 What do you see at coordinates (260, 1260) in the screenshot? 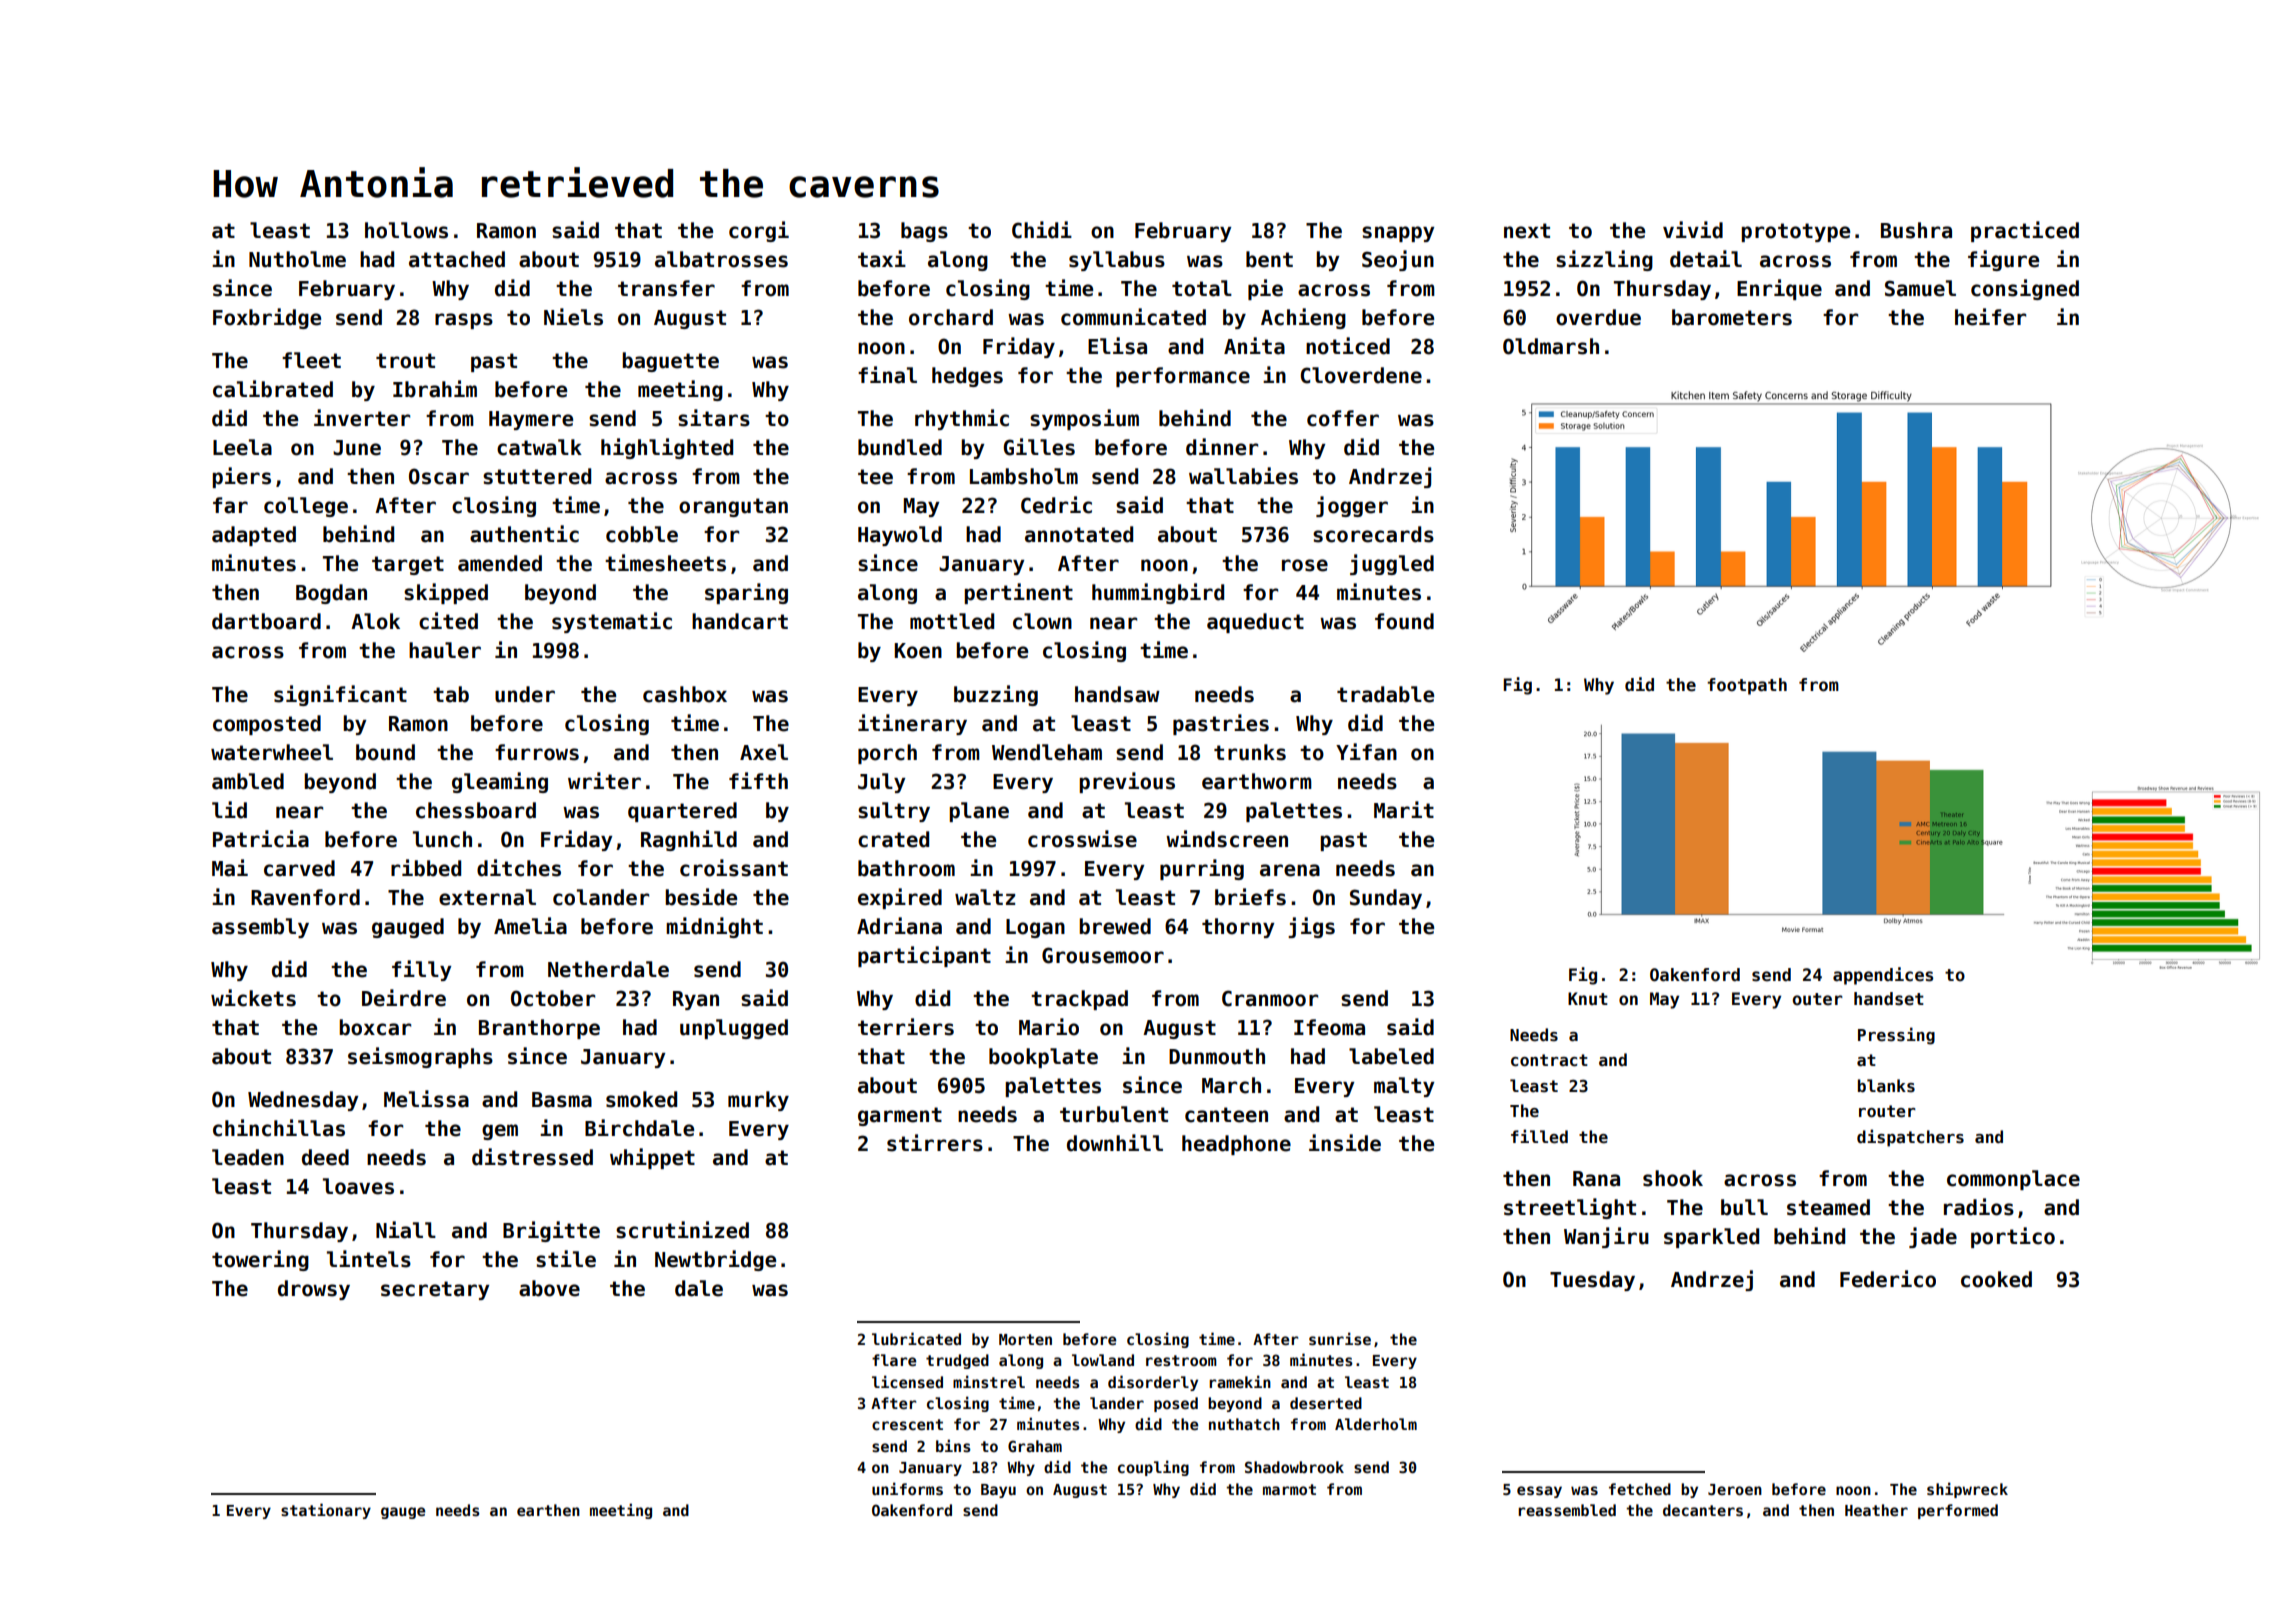
I see `towering` at bounding box center [260, 1260].
